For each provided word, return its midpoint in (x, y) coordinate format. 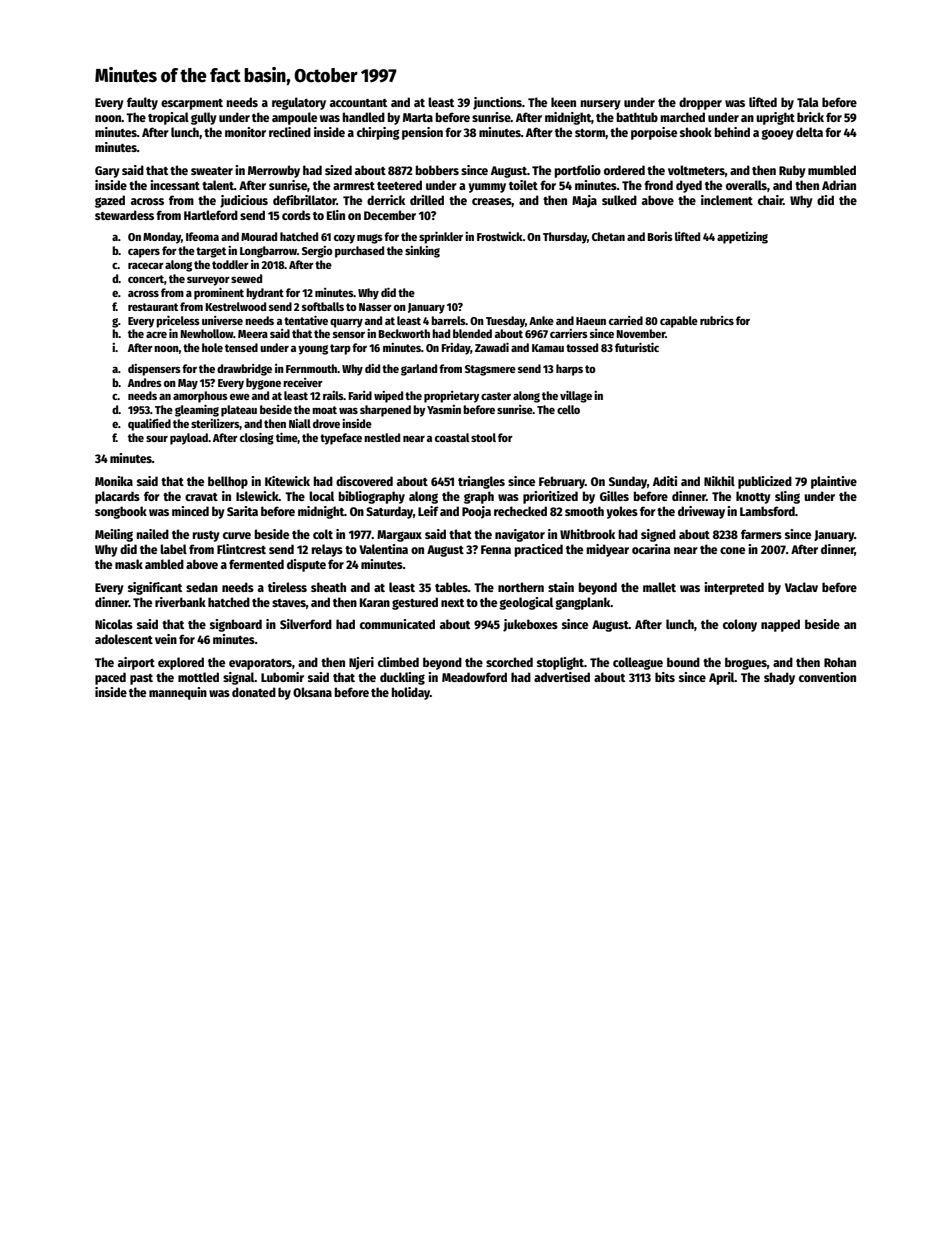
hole (212, 347)
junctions (497, 103)
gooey (777, 134)
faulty (142, 103)
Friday (456, 349)
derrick (386, 200)
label (173, 549)
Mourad (259, 236)
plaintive (834, 482)
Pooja (476, 512)
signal (239, 678)
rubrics (717, 320)
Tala (807, 102)
